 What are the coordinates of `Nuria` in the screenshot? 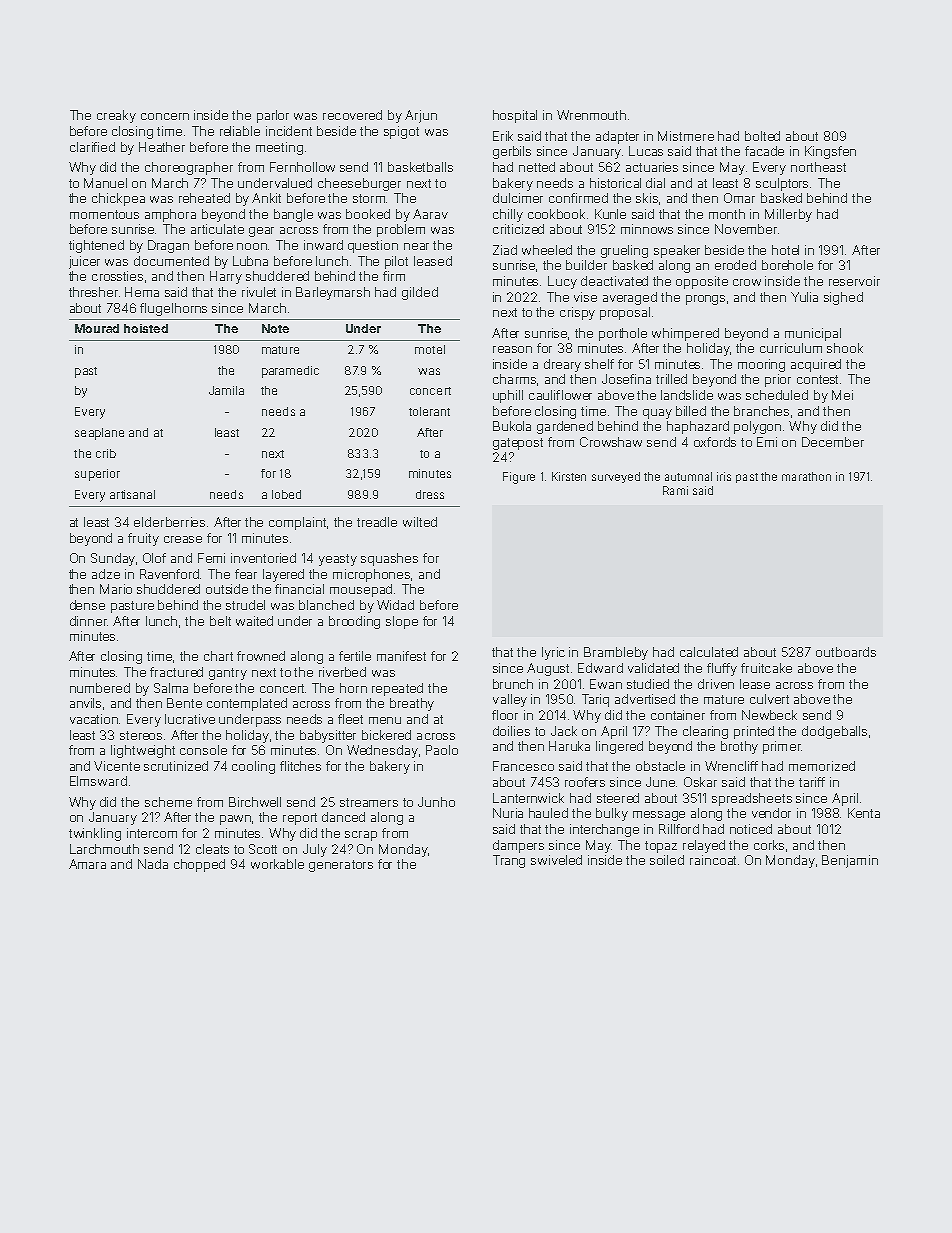 It's located at (508, 813).
